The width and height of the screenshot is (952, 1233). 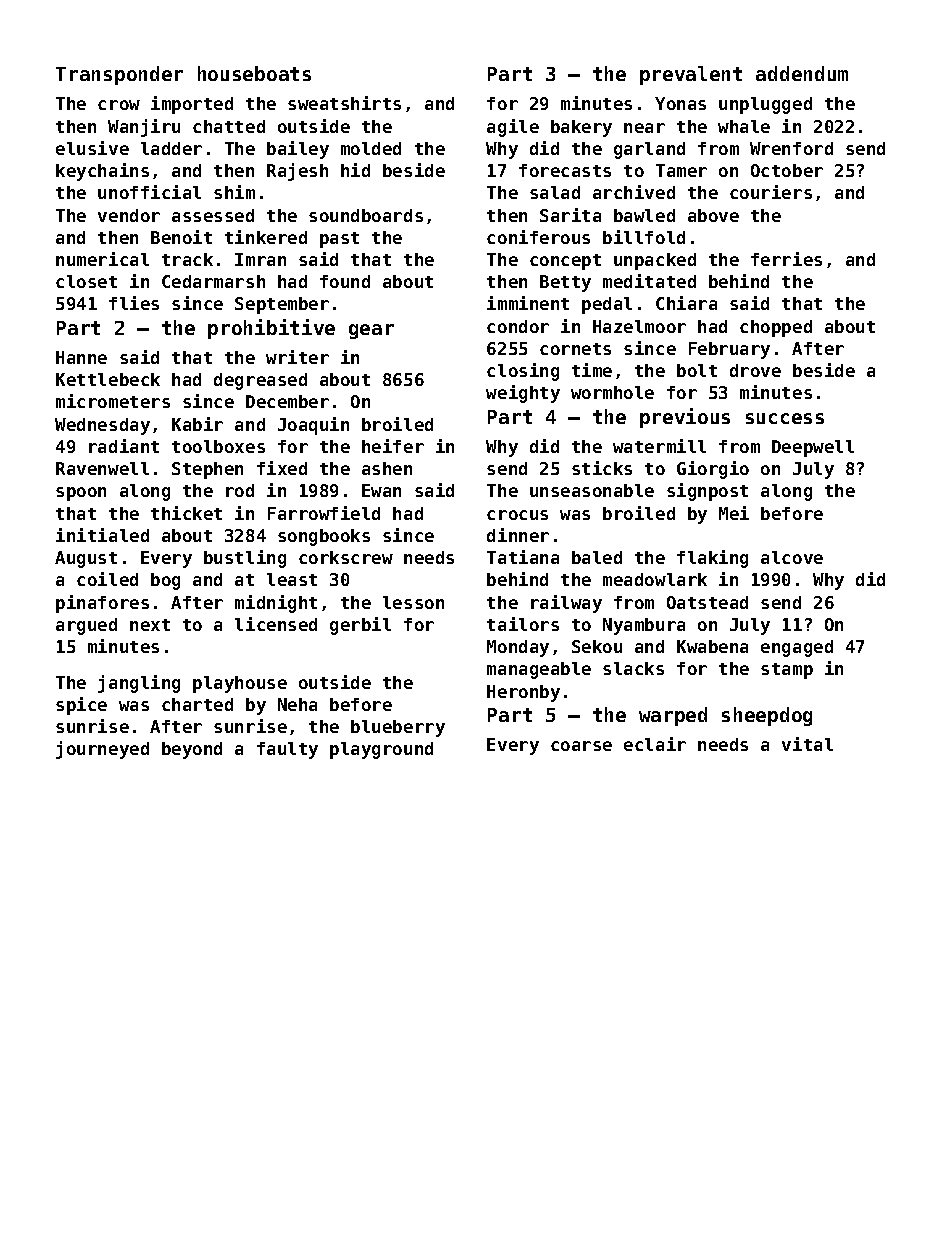 What do you see at coordinates (81, 494) in the screenshot?
I see `spoon` at bounding box center [81, 494].
